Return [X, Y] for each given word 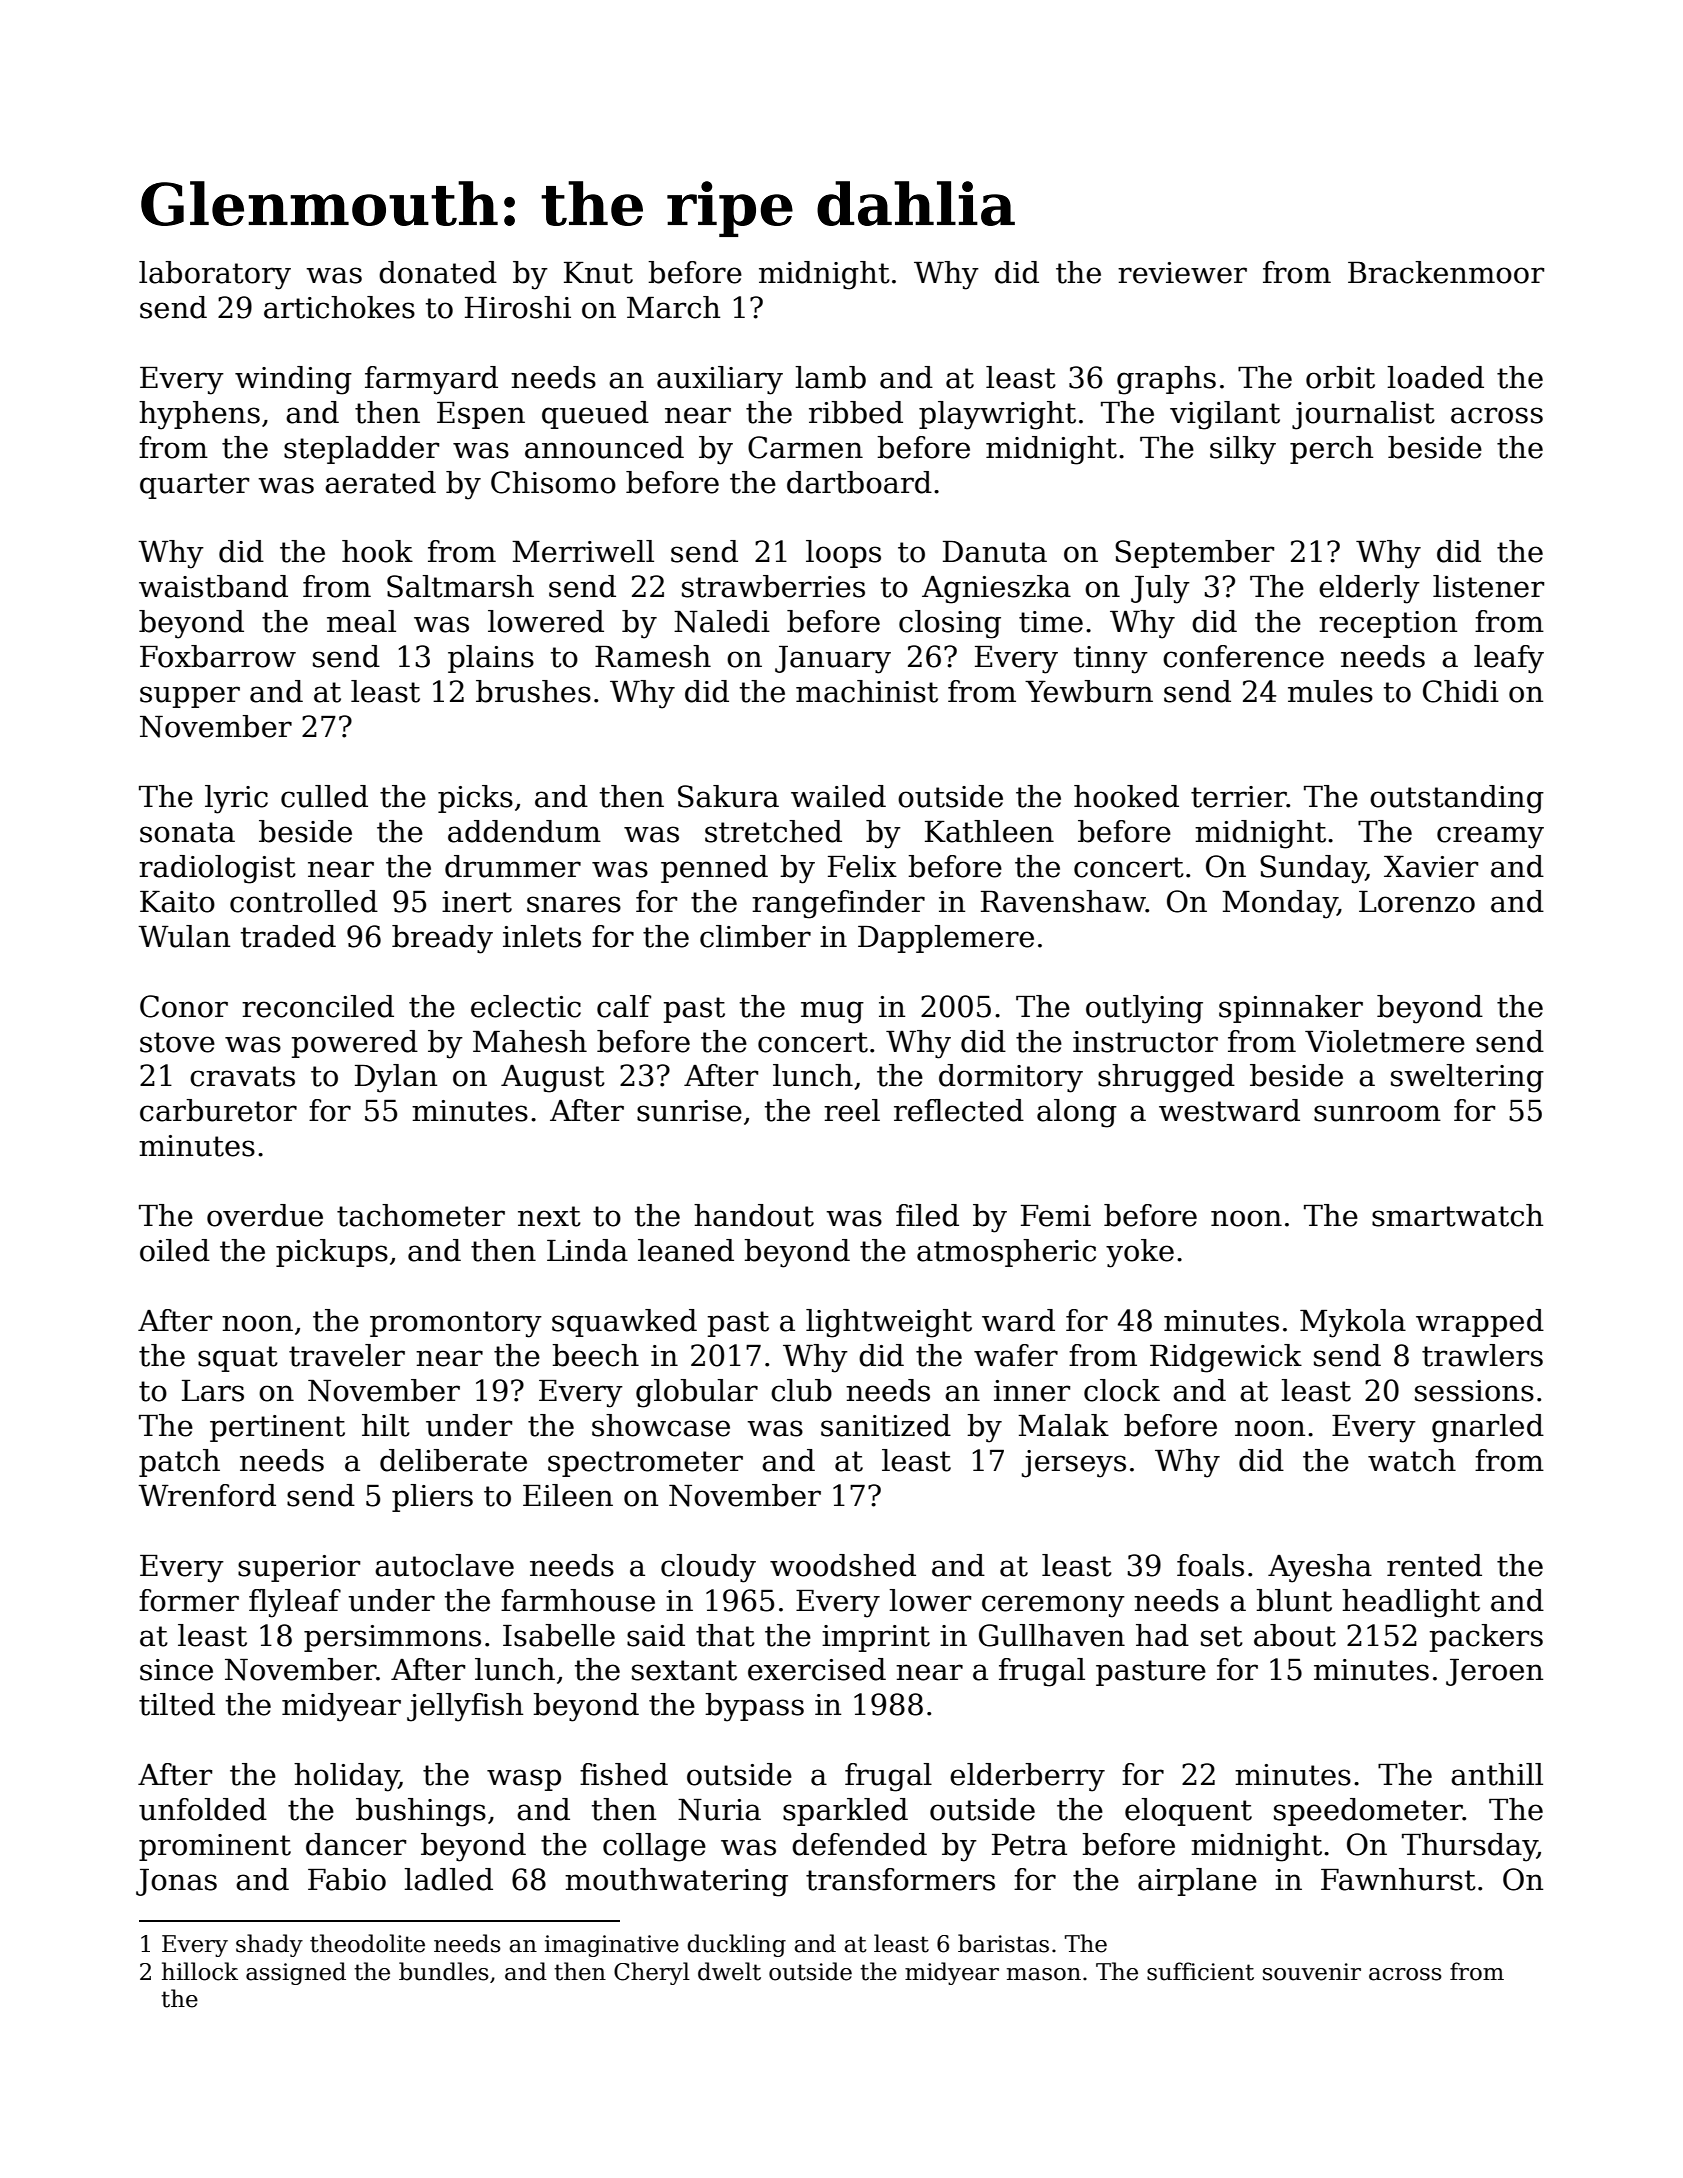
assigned [296, 1973]
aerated [380, 482]
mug [832, 1012]
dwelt [729, 1971]
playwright [997, 415]
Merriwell [583, 551]
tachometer [421, 1215]
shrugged [1166, 1078]
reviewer [1182, 273]
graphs [1166, 380]
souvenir [1312, 1972]
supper [190, 697]
